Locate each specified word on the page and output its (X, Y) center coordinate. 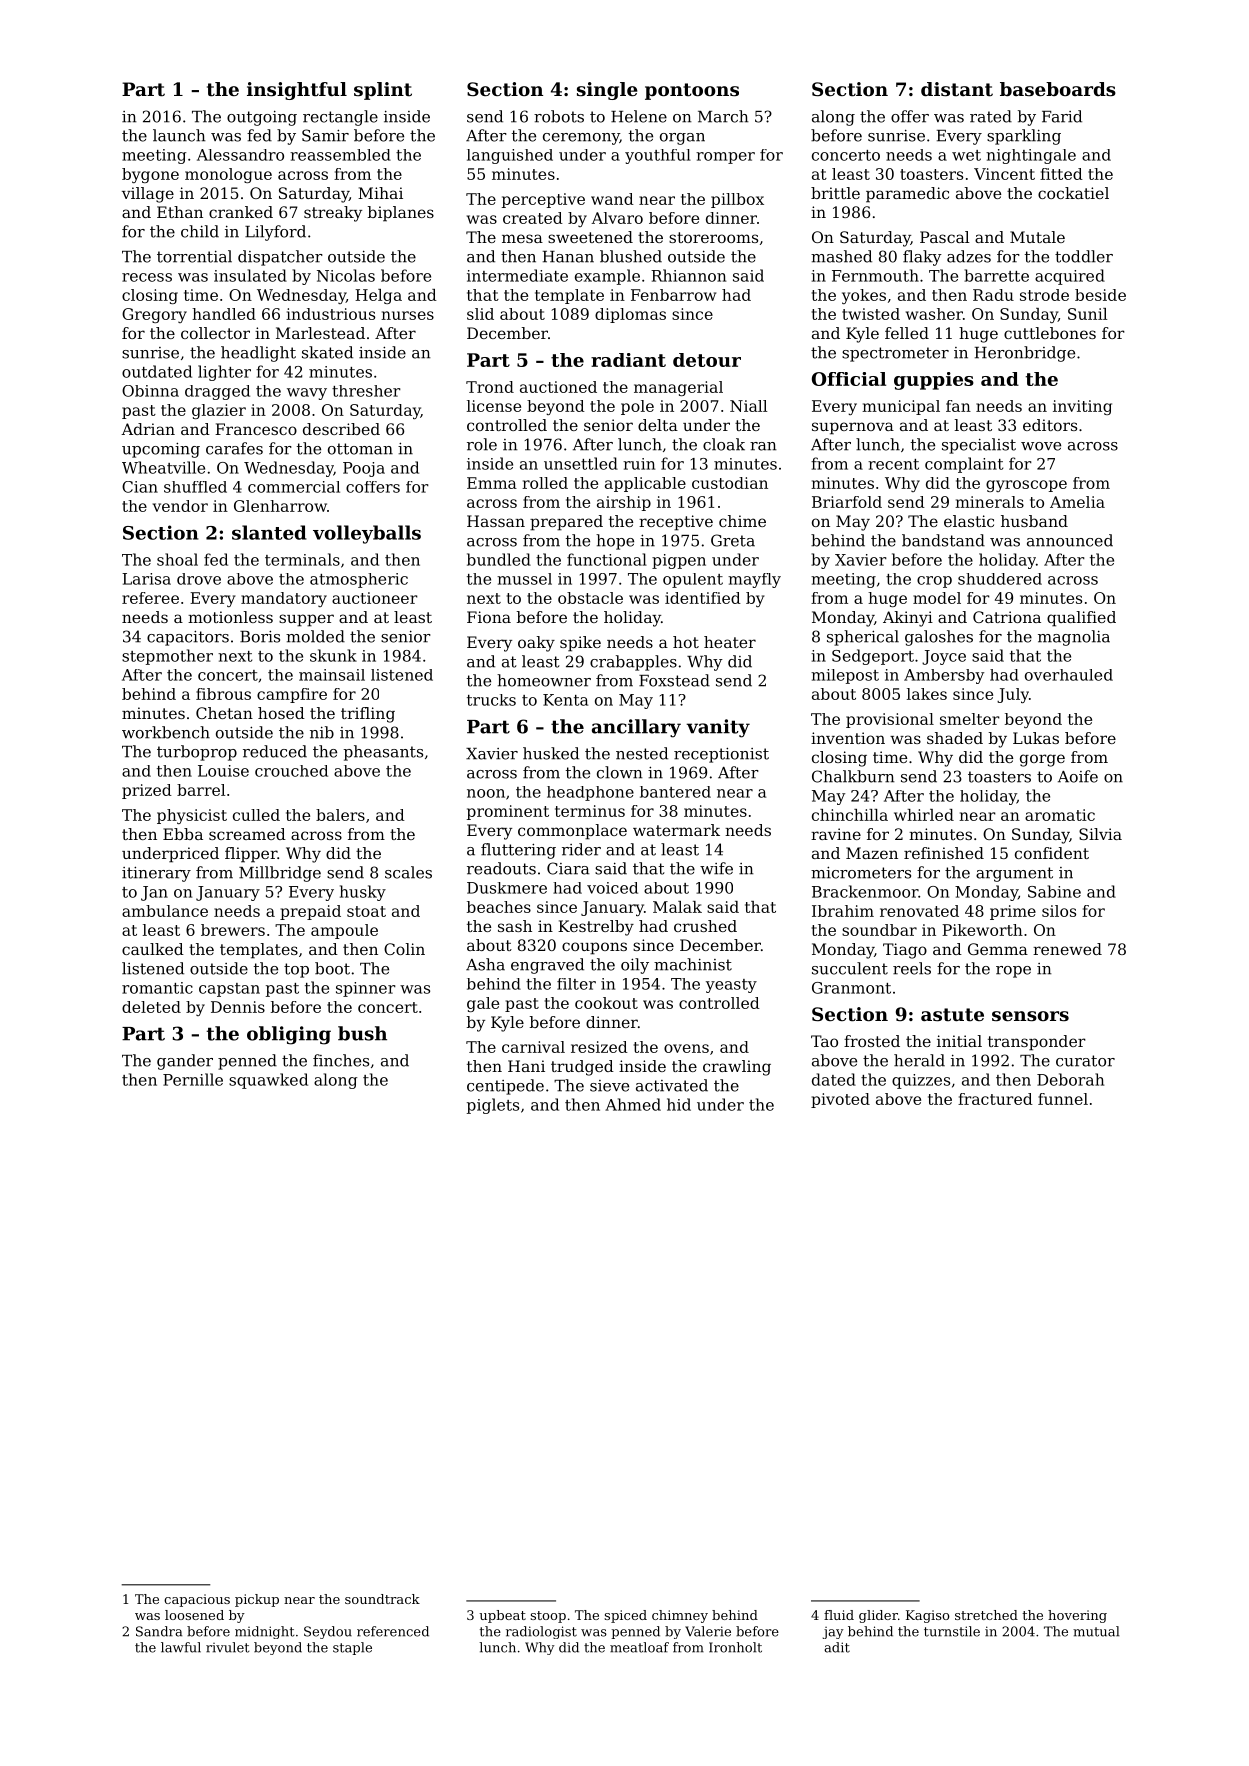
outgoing (262, 118)
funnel (1063, 1099)
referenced (393, 1631)
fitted (1061, 174)
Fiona (489, 617)
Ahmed (633, 1104)
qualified (1081, 619)
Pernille (193, 1079)
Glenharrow (280, 506)
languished (510, 156)
